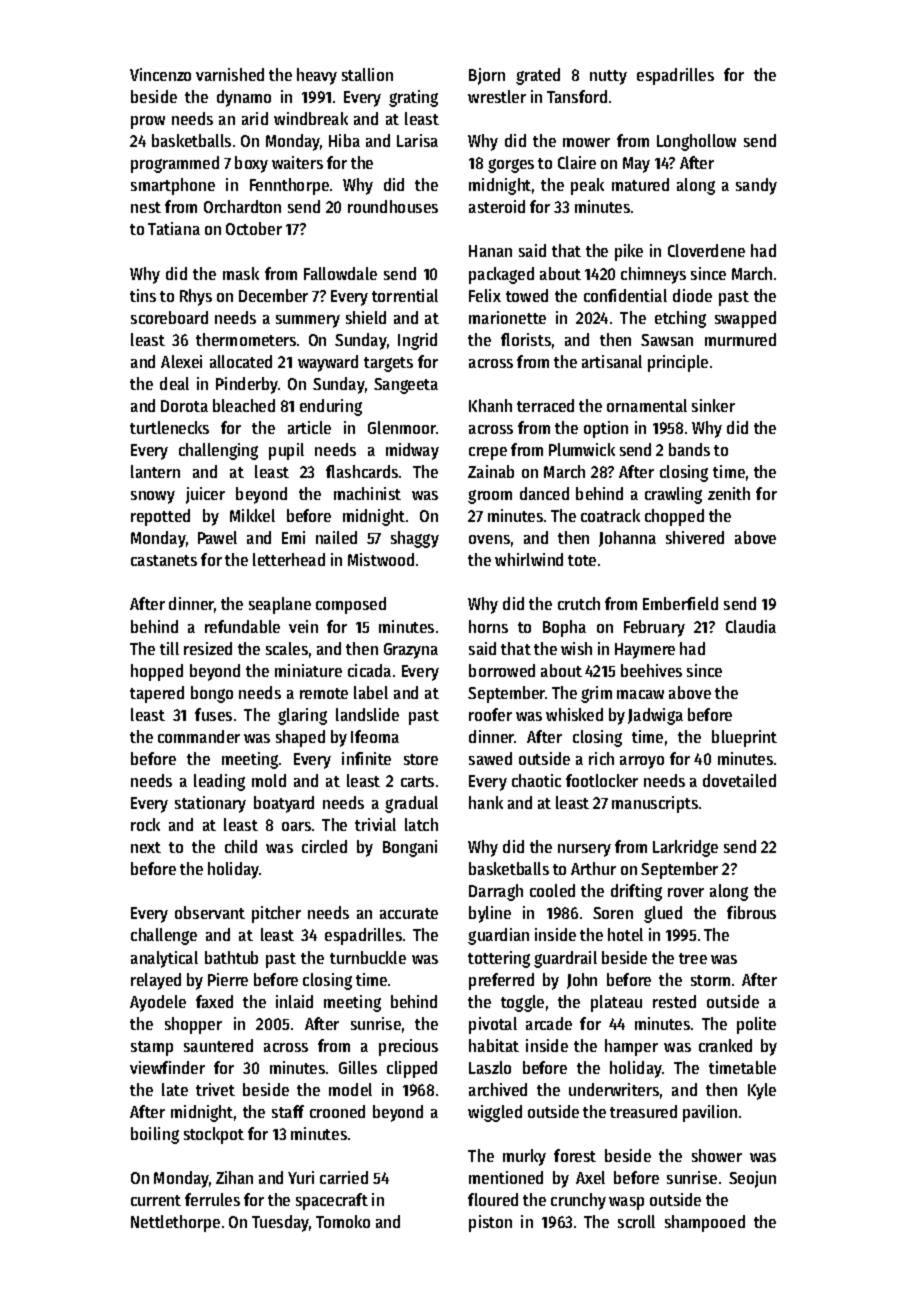  I want to click on shaped, so click(300, 738).
